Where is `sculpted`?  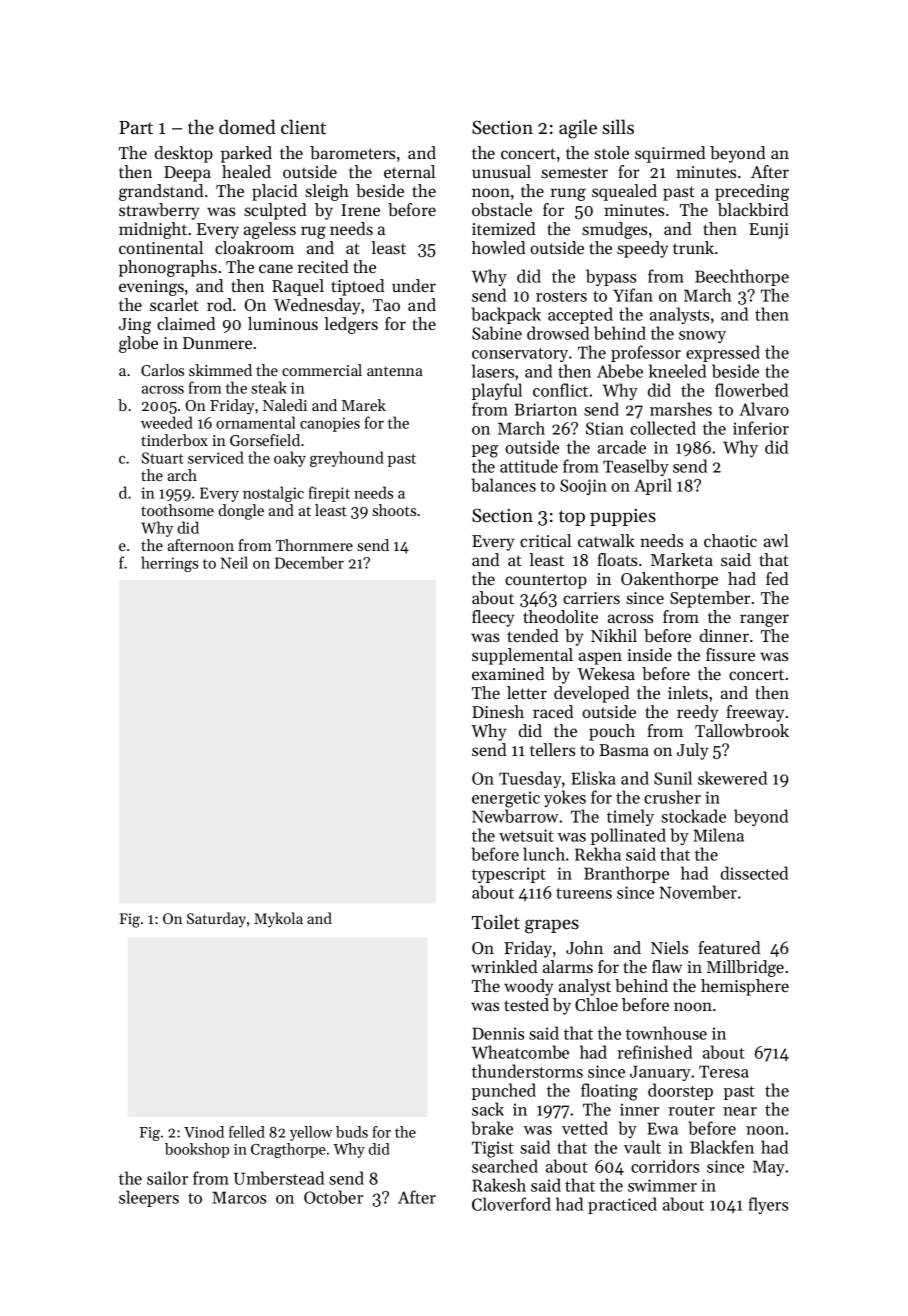 sculpted is located at coordinates (275, 211).
